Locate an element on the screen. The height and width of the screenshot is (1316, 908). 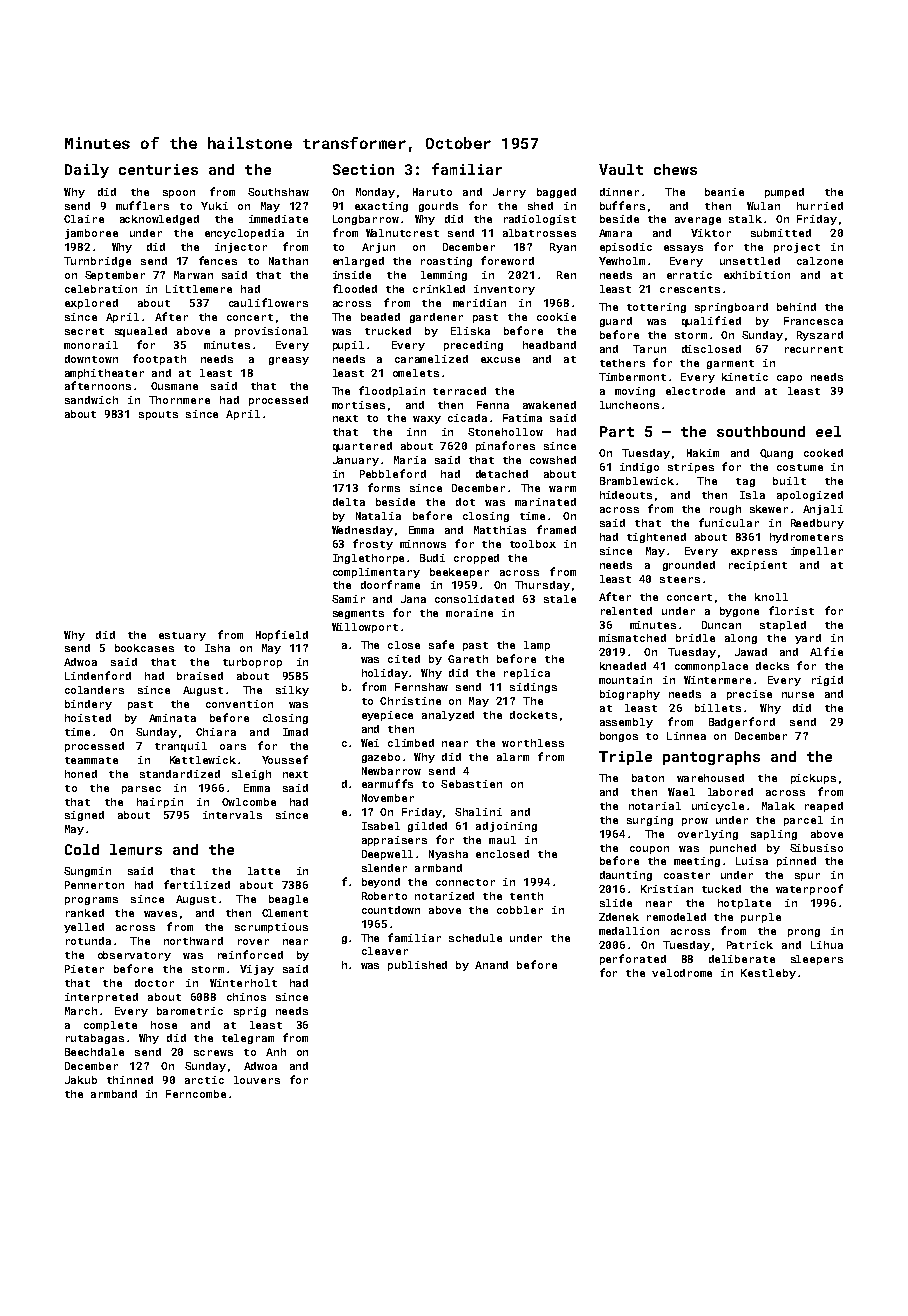
safe is located at coordinates (441, 644).
